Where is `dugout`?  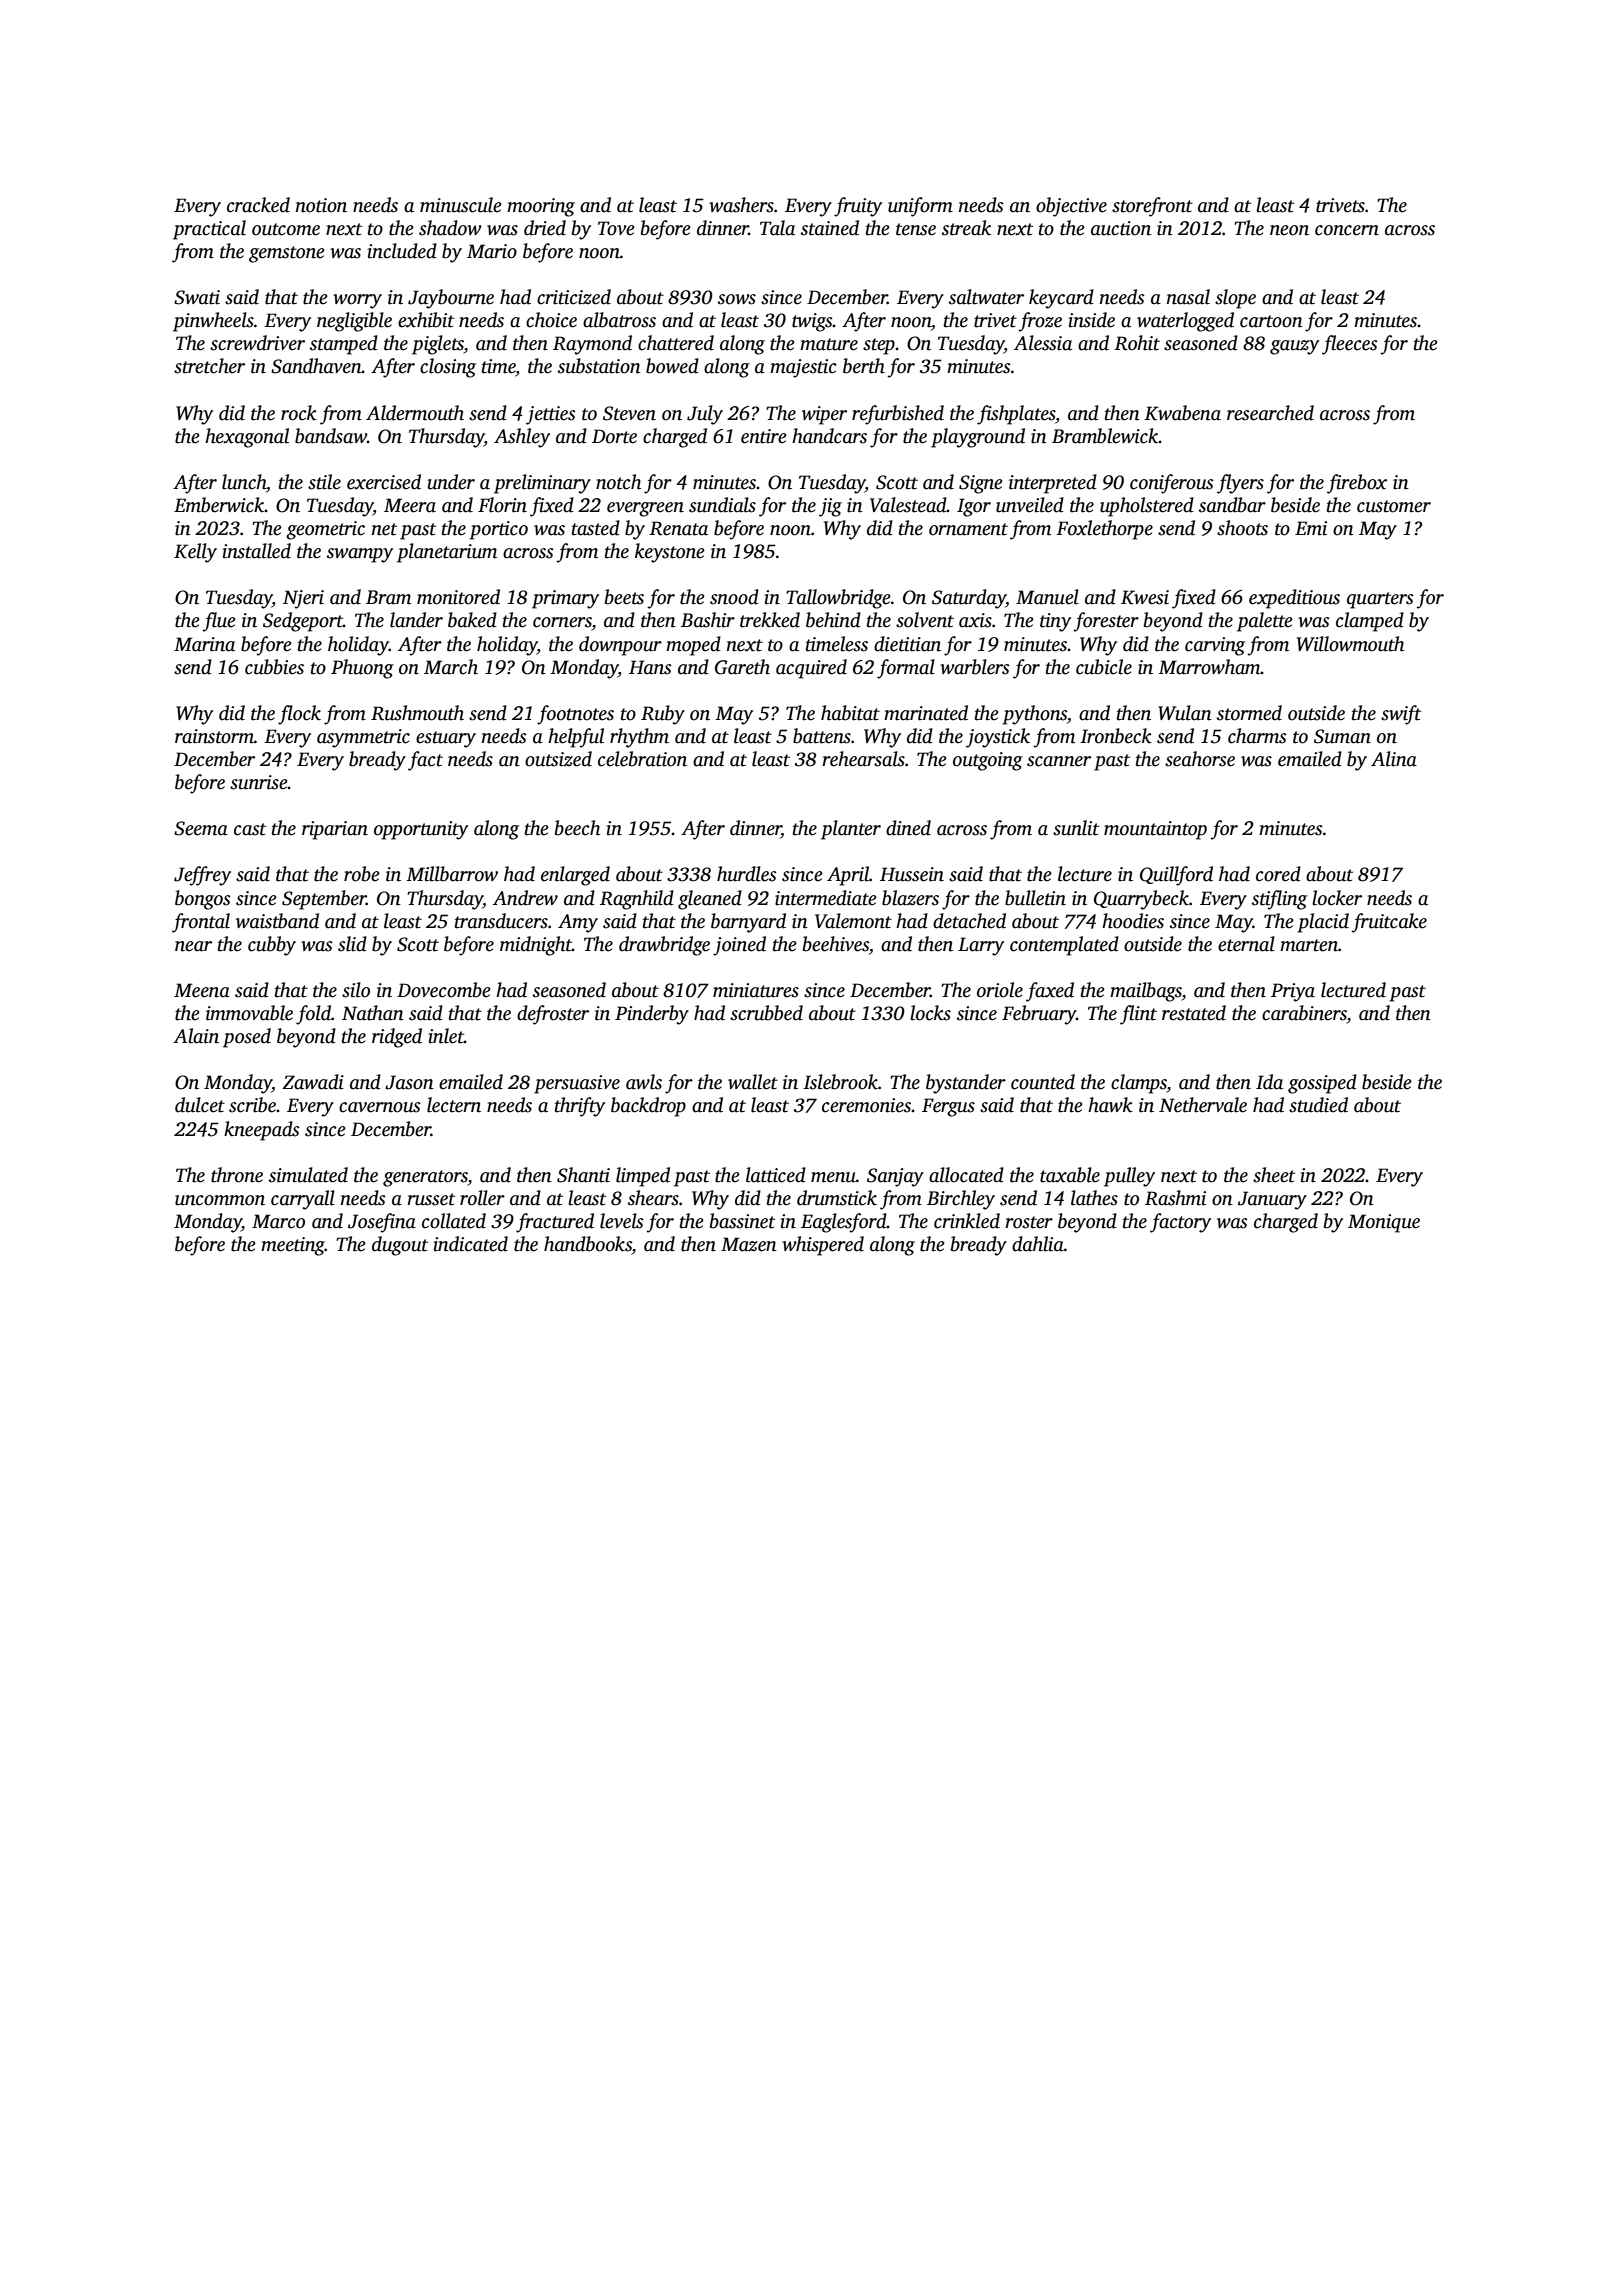
dugout is located at coordinates (400, 1246).
